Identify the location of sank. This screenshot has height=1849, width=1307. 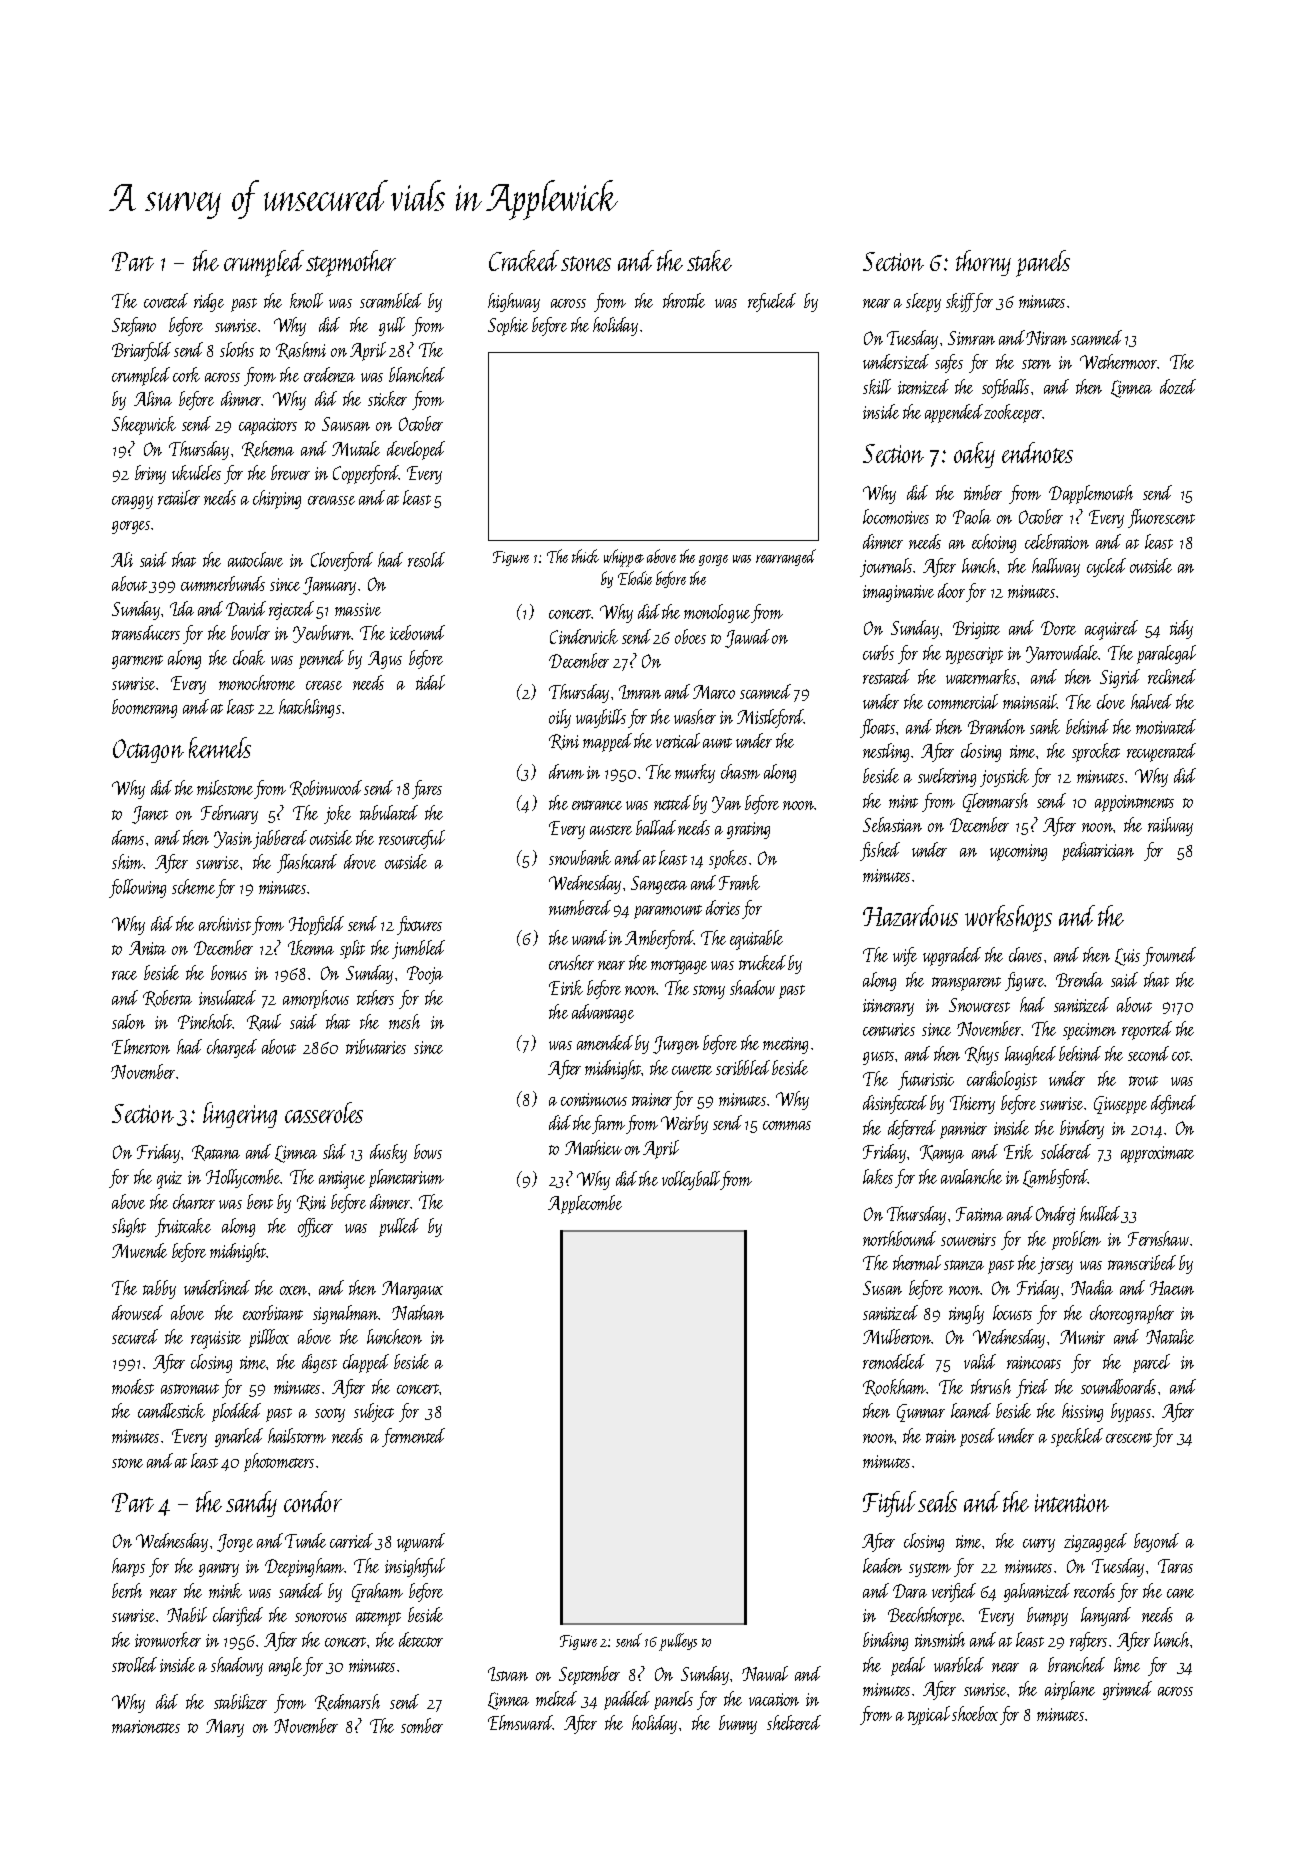
(1045, 726).
